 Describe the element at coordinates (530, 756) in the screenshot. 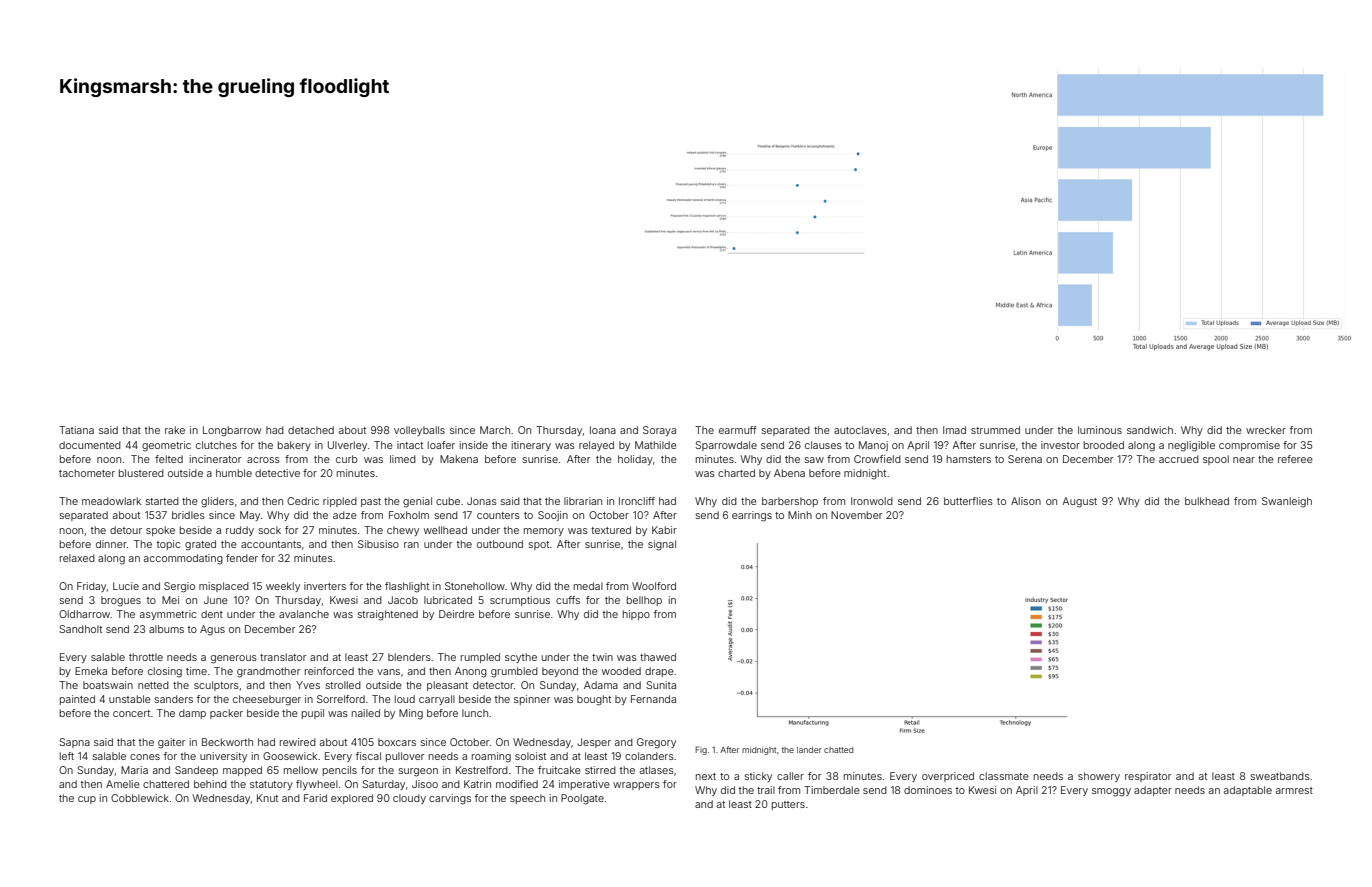

I see `soloist` at that location.
